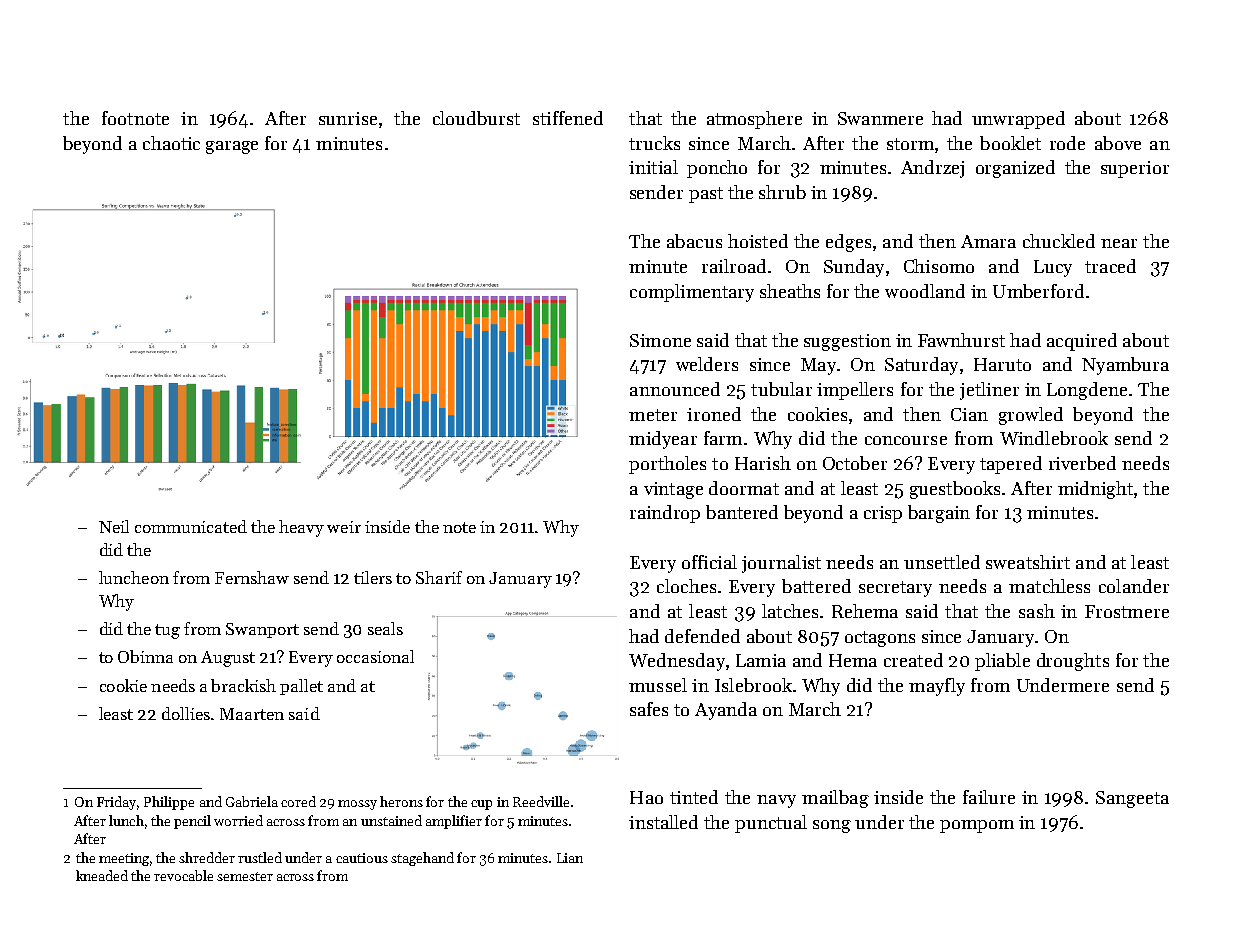 Image resolution: width=1233 pixels, height=952 pixels. I want to click on Philippe, so click(169, 803).
